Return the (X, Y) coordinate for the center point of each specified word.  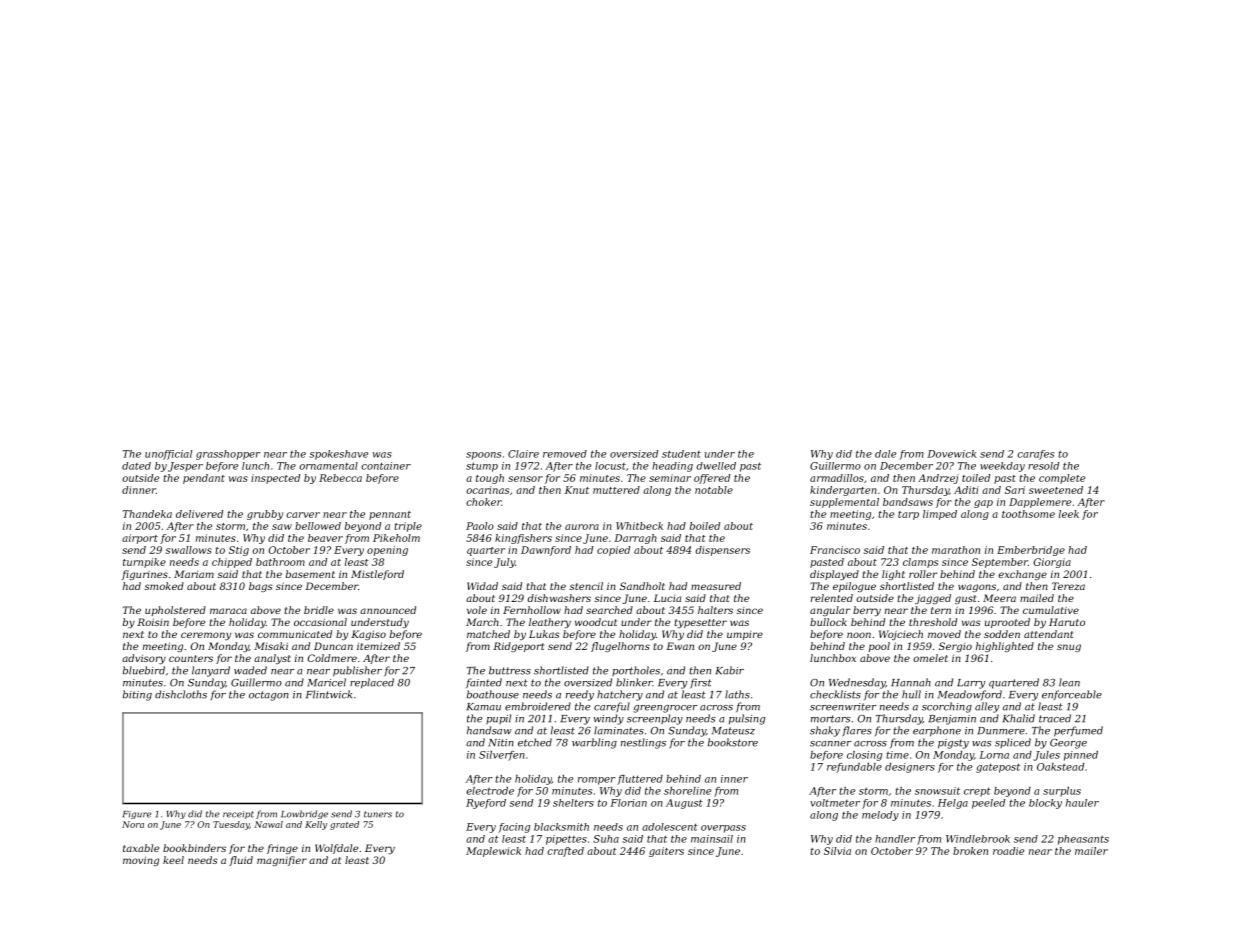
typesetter (700, 623)
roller (923, 574)
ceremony (206, 636)
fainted (484, 683)
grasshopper (228, 455)
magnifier (282, 861)
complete (1062, 479)
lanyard (211, 671)
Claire (523, 454)
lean (1069, 682)
